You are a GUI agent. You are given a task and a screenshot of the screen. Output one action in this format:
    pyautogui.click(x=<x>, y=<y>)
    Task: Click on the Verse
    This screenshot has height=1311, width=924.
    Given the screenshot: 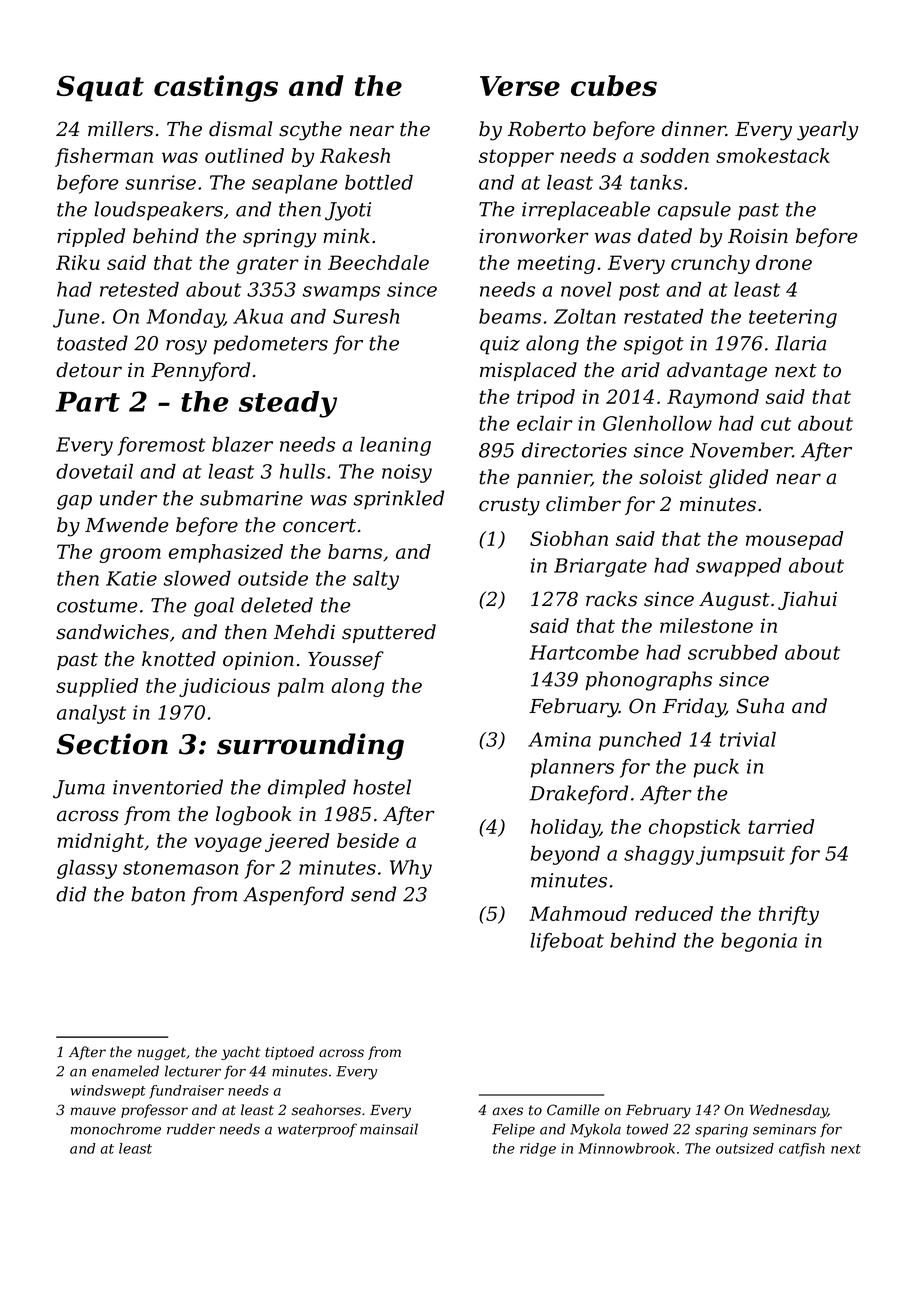 What is the action you would take?
    pyautogui.click(x=520, y=86)
